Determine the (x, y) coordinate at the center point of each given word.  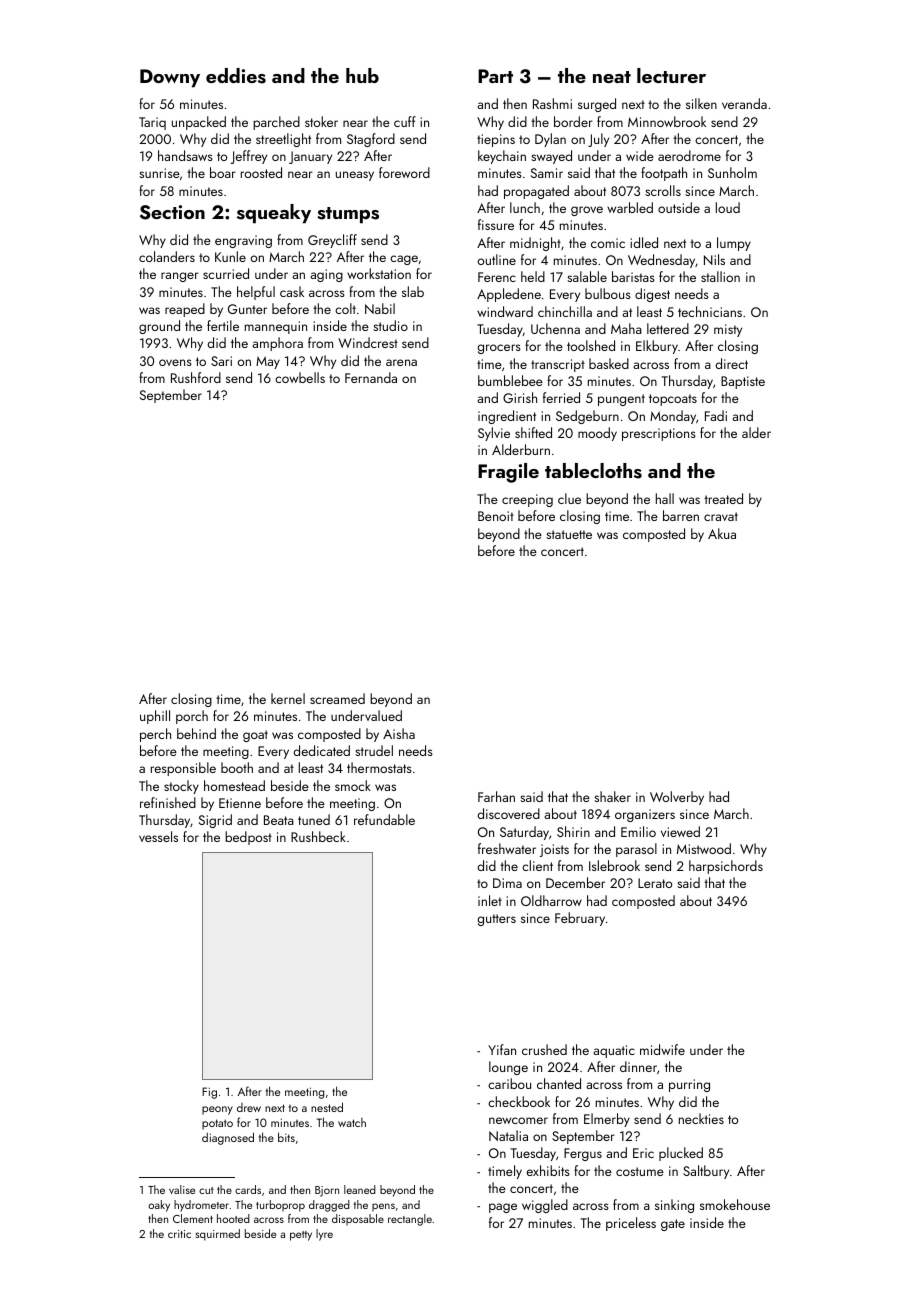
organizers (645, 815)
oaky (159, 1206)
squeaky (274, 214)
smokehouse (735, 1204)
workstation (379, 273)
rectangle (410, 1220)
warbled (630, 207)
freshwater (507, 848)
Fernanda (371, 377)
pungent (621, 400)
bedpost (248, 838)
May (268, 362)
